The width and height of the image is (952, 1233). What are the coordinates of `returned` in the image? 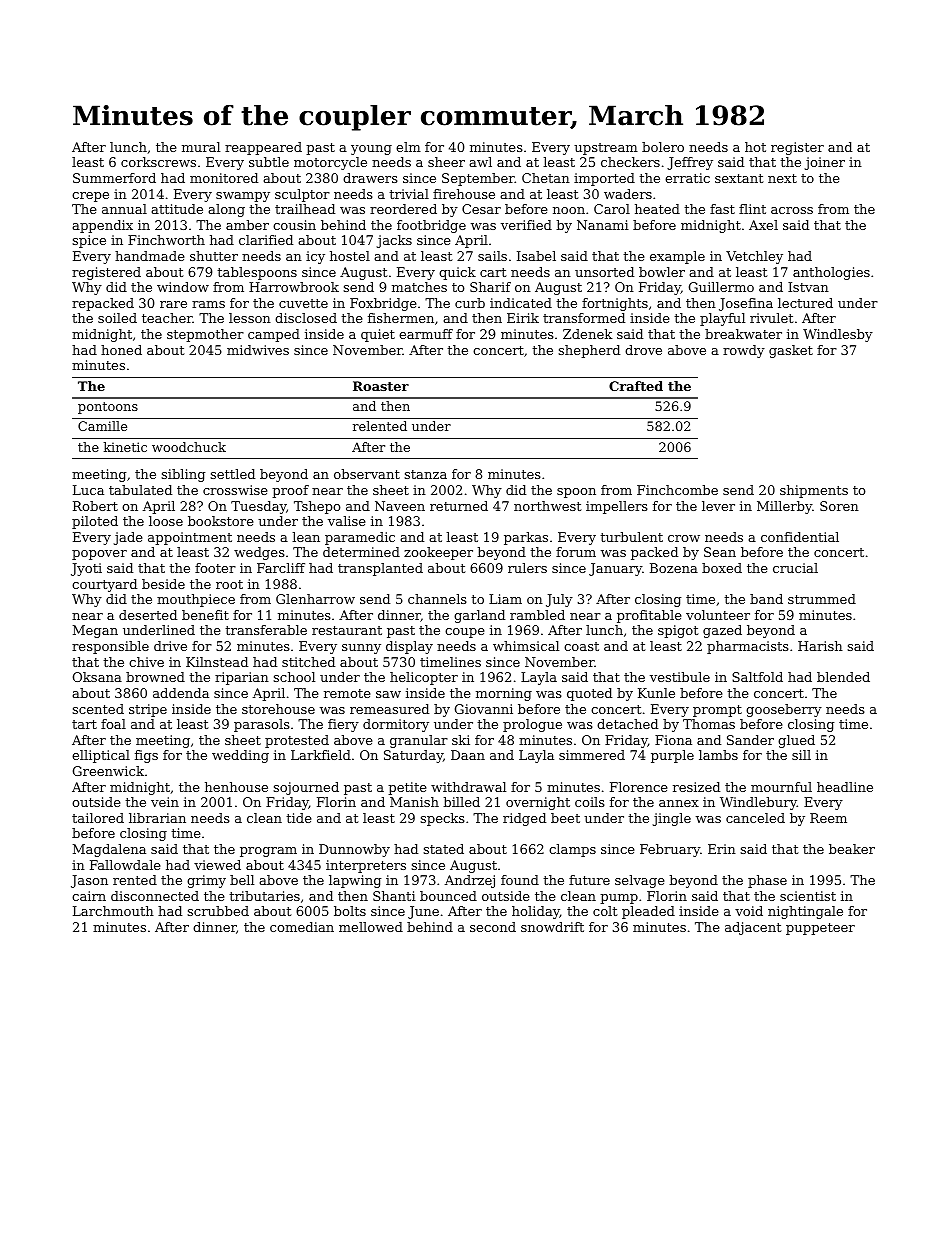 It's located at (459, 506).
